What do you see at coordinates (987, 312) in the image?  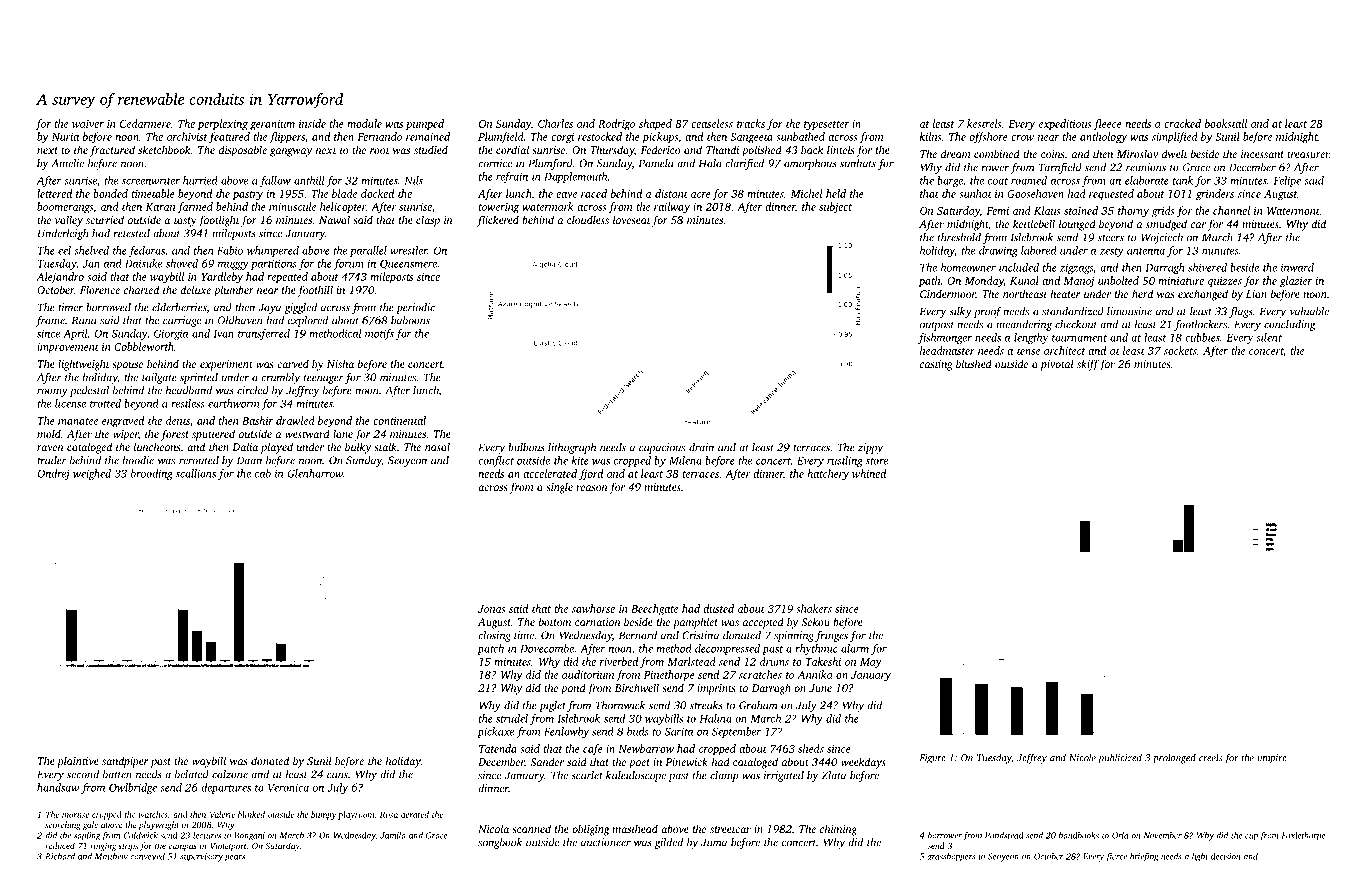 I see `proof` at bounding box center [987, 312].
